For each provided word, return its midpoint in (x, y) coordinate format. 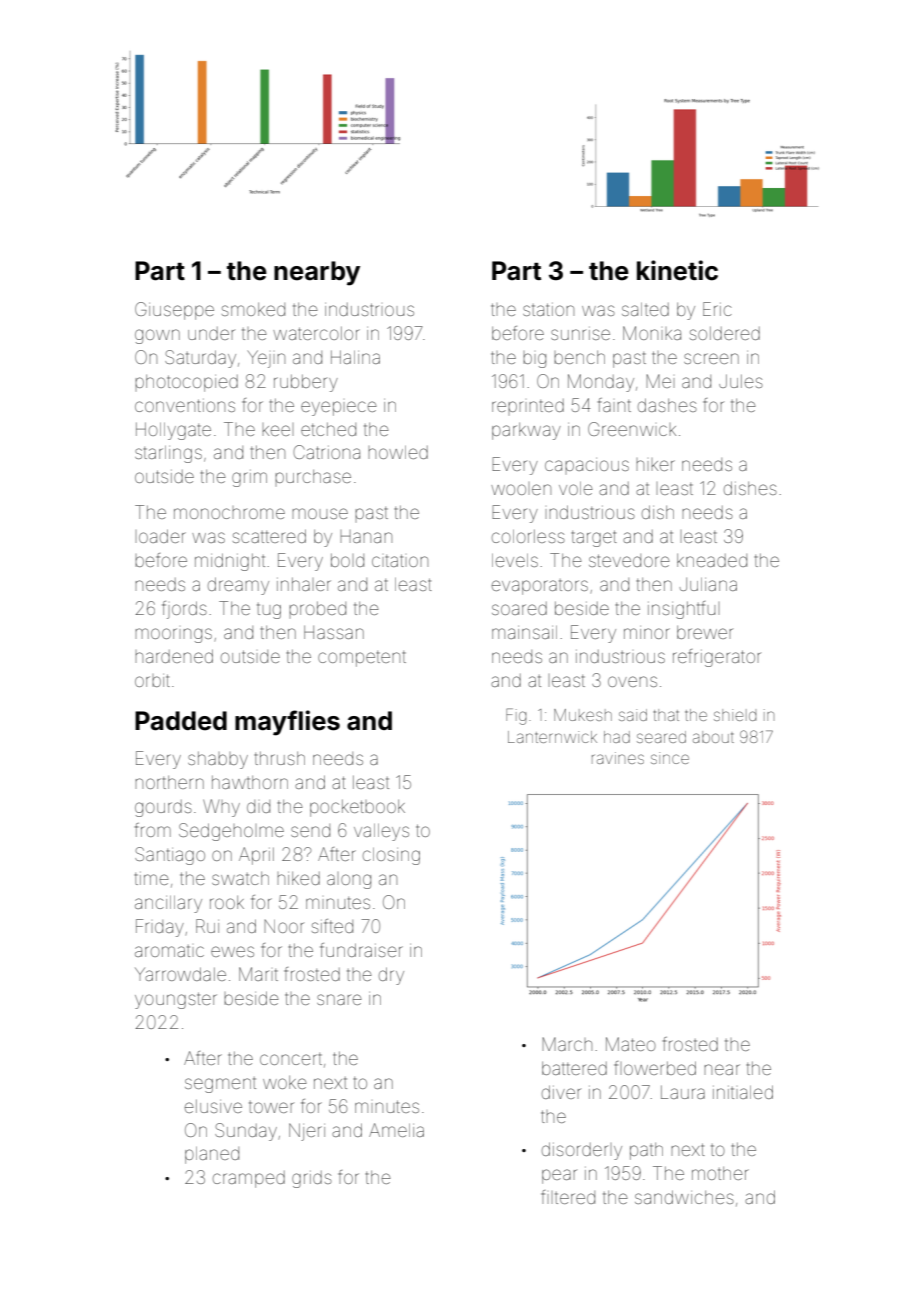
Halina (355, 357)
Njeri (307, 1132)
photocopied (186, 383)
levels (515, 560)
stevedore (629, 560)
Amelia (396, 1130)
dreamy (238, 586)
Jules (741, 381)
